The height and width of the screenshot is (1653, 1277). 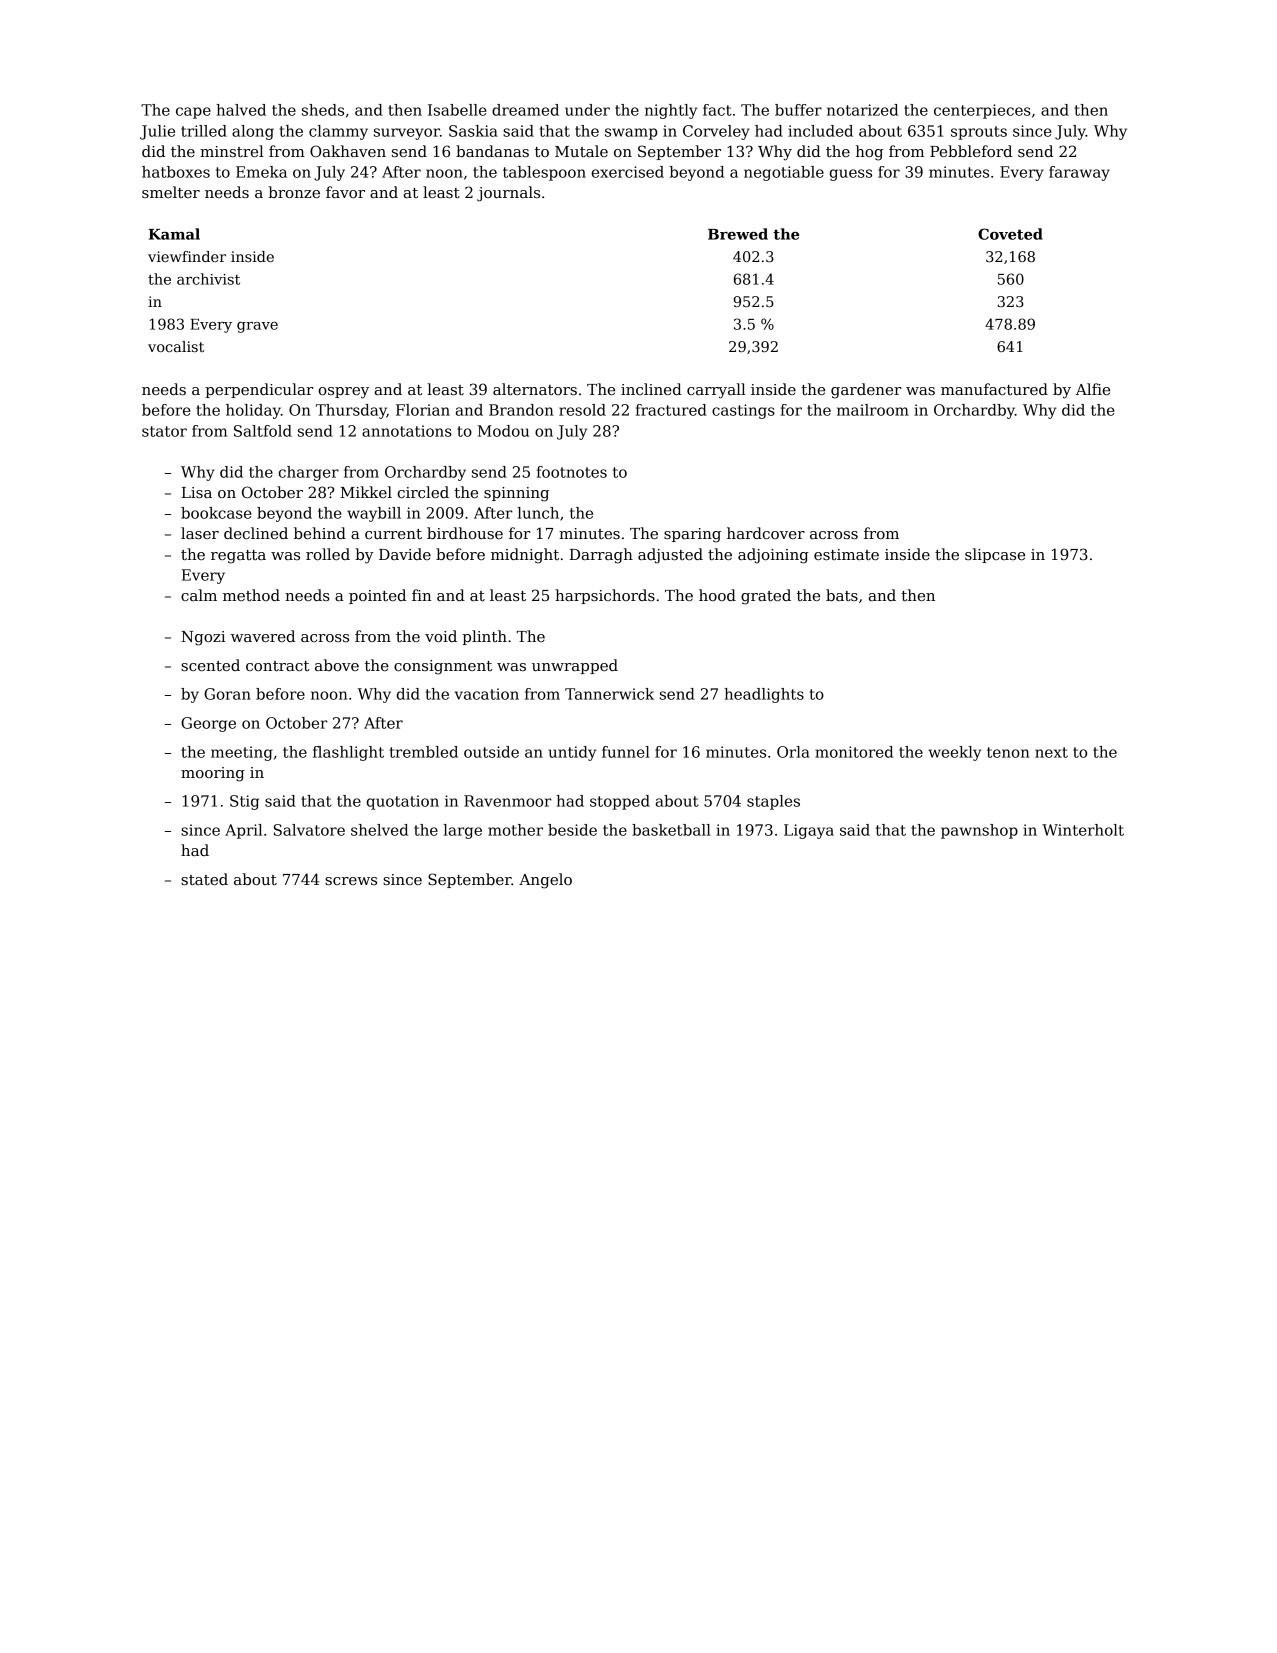 I want to click on stated, so click(x=204, y=879).
